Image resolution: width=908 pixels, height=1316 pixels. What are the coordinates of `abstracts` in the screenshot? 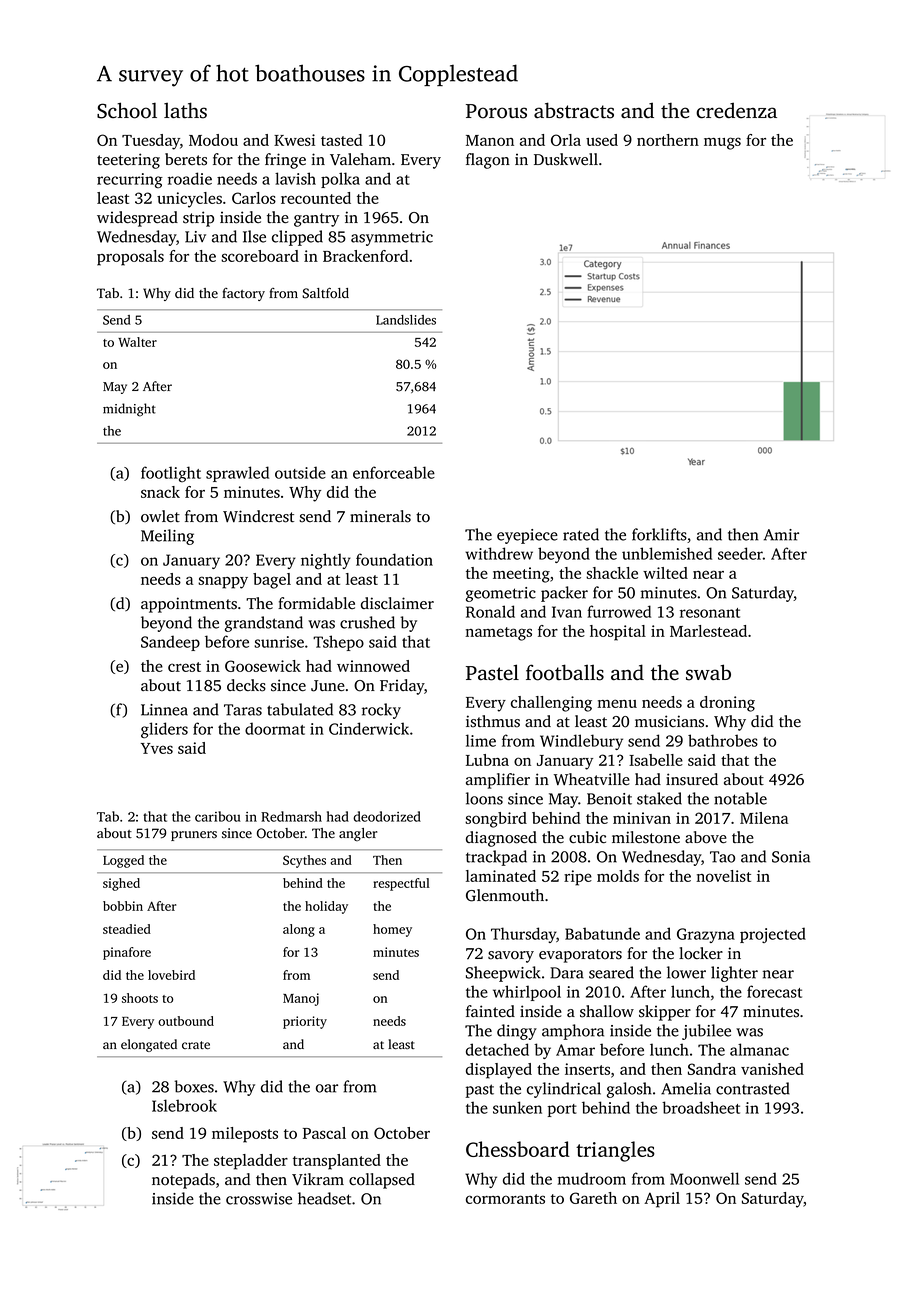 It's located at (574, 110).
